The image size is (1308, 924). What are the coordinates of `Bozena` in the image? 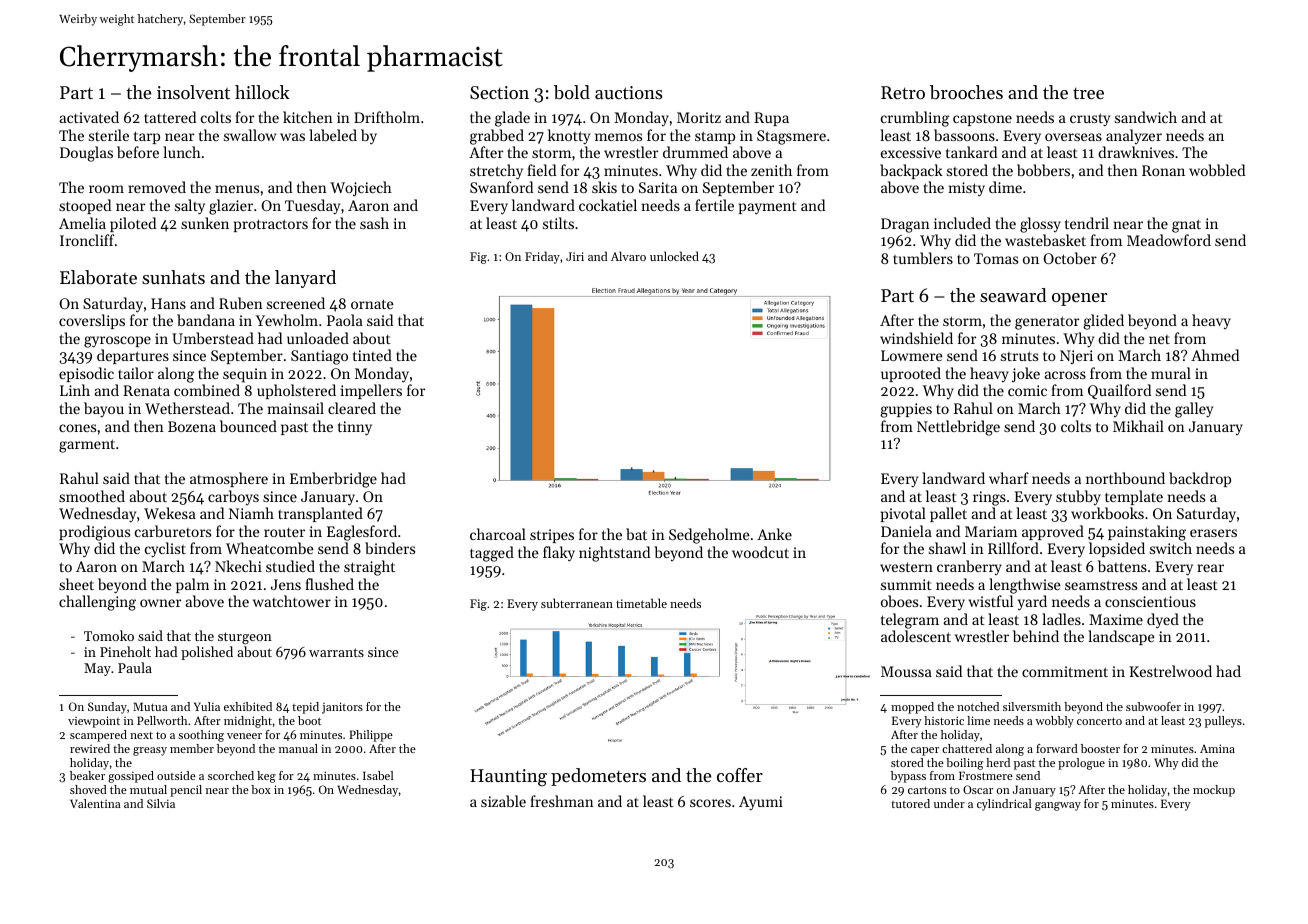 It's located at (192, 426).
